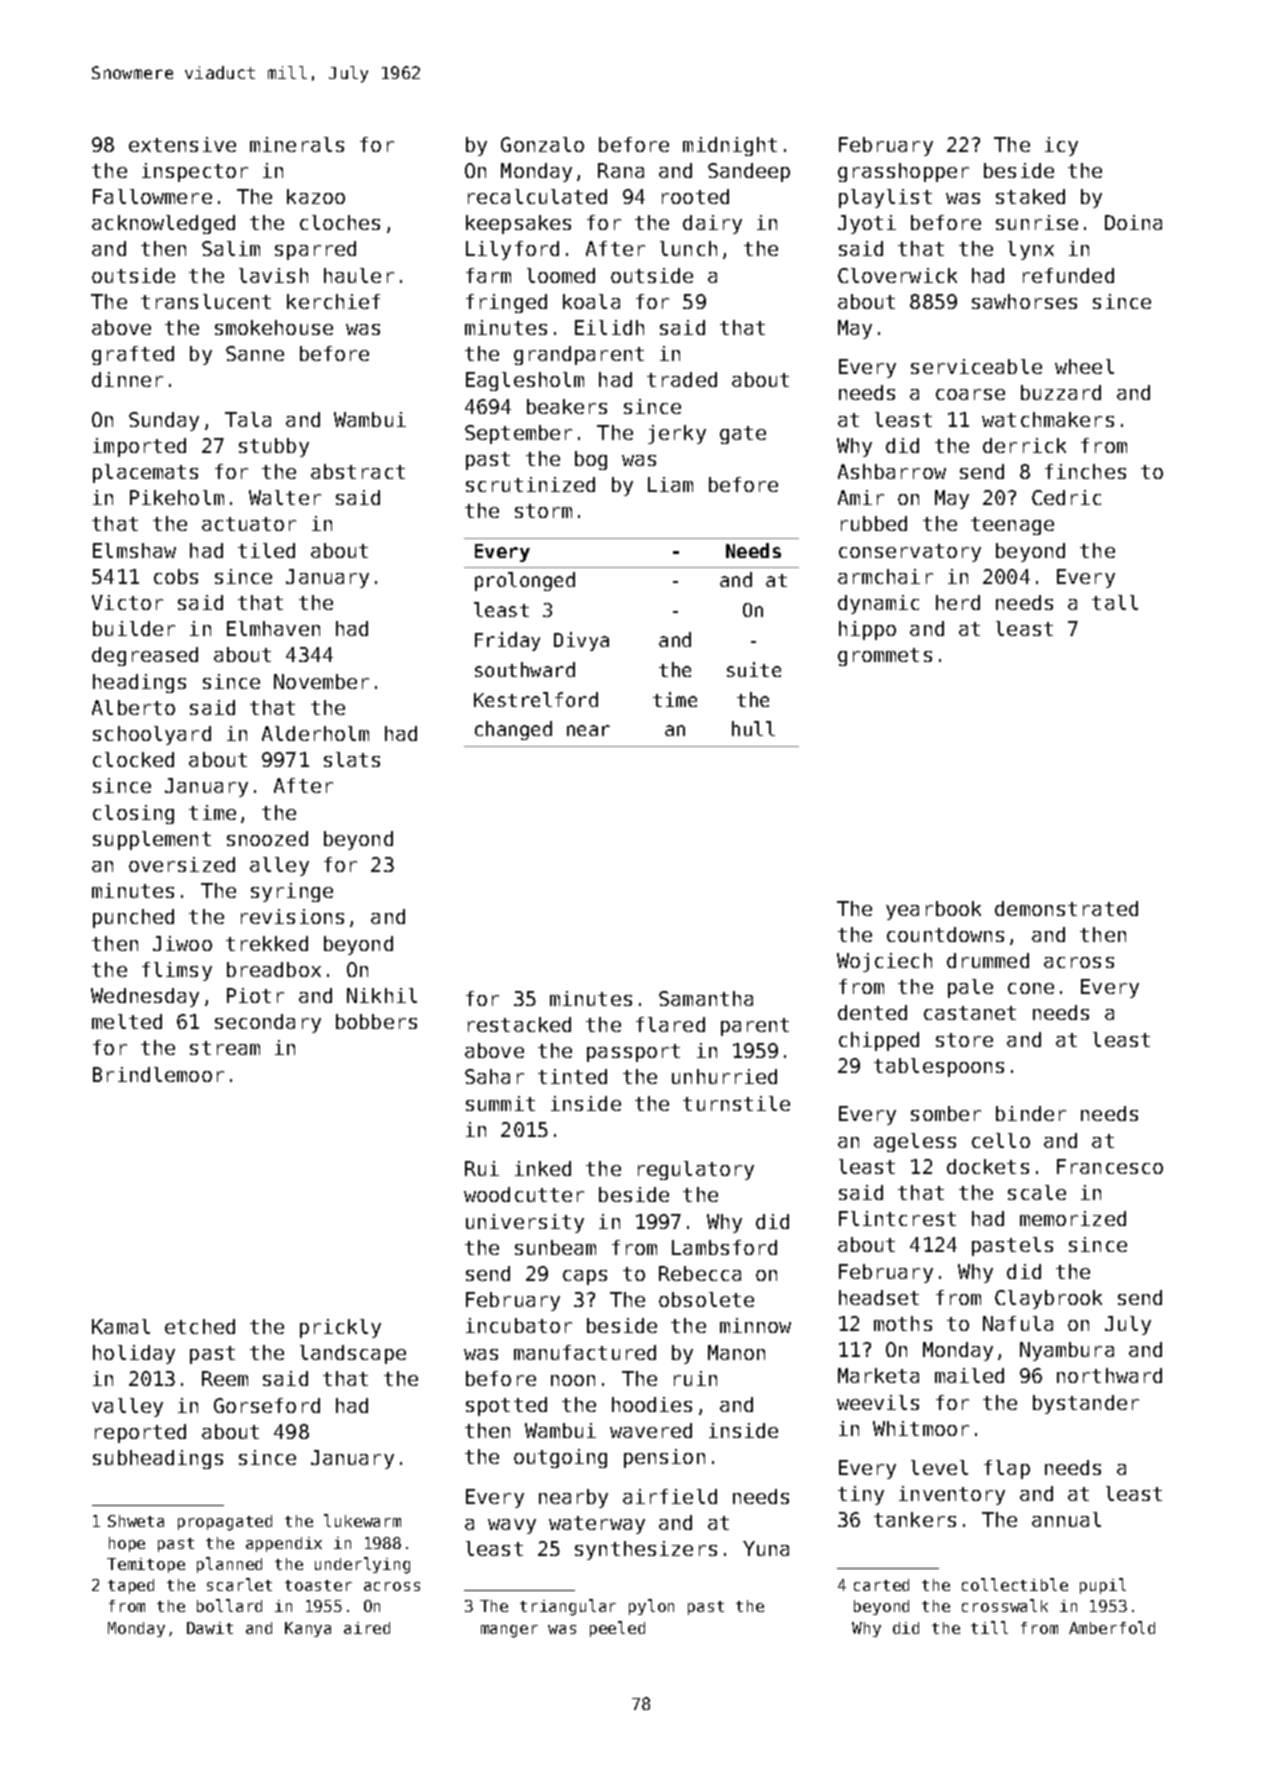 This screenshot has height=1786, width=1263. I want to click on Liam, so click(670, 484).
